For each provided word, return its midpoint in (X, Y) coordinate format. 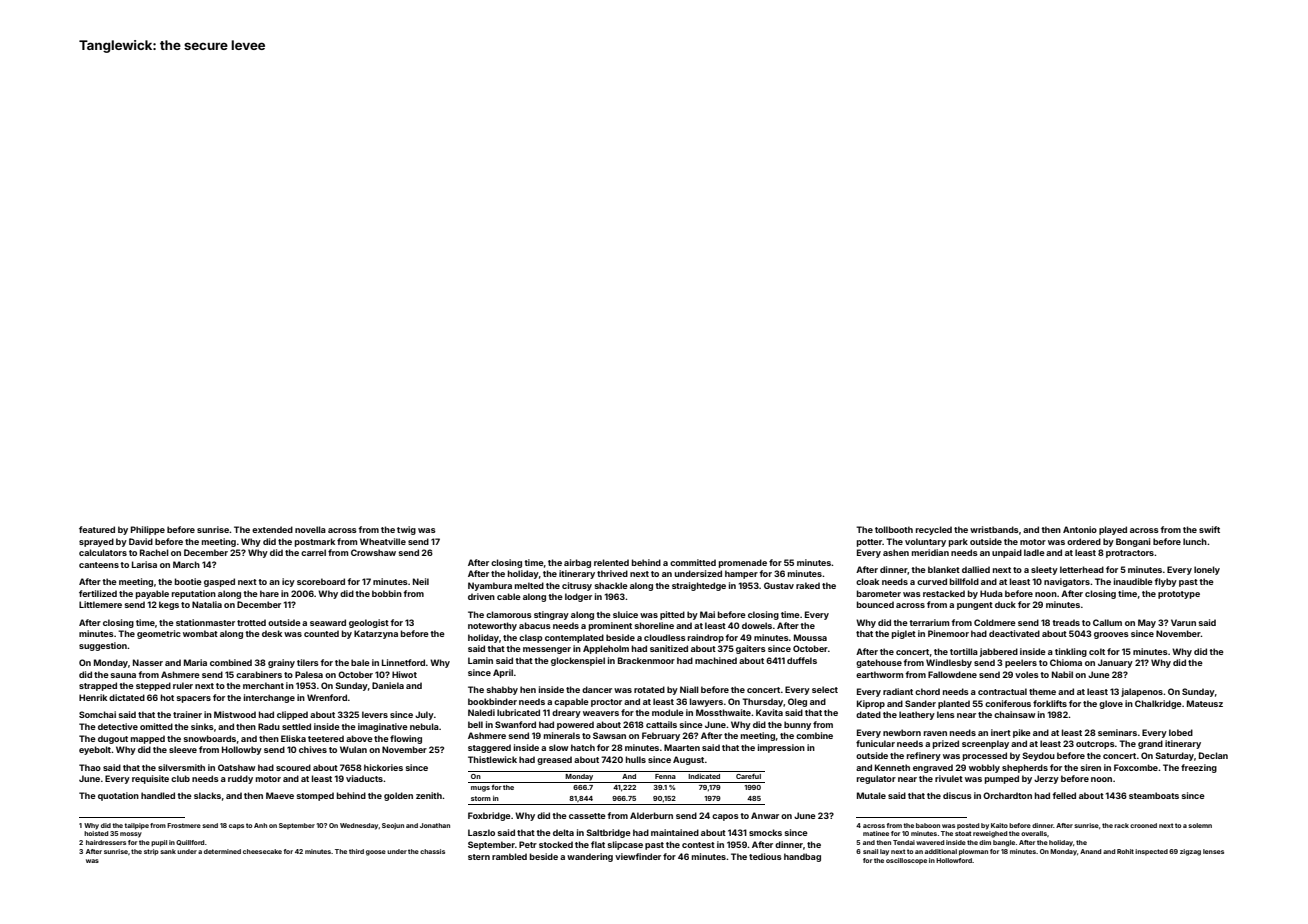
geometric (159, 634)
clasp (531, 638)
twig (406, 530)
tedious (765, 856)
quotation (118, 796)
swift (1209, 529)
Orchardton (1007, 795)
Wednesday (359, 826)
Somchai (97, 714)
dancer (597, 689)
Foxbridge (489, 816)
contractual (1002, 691)
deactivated (1014, 633)
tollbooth (894, 529)
